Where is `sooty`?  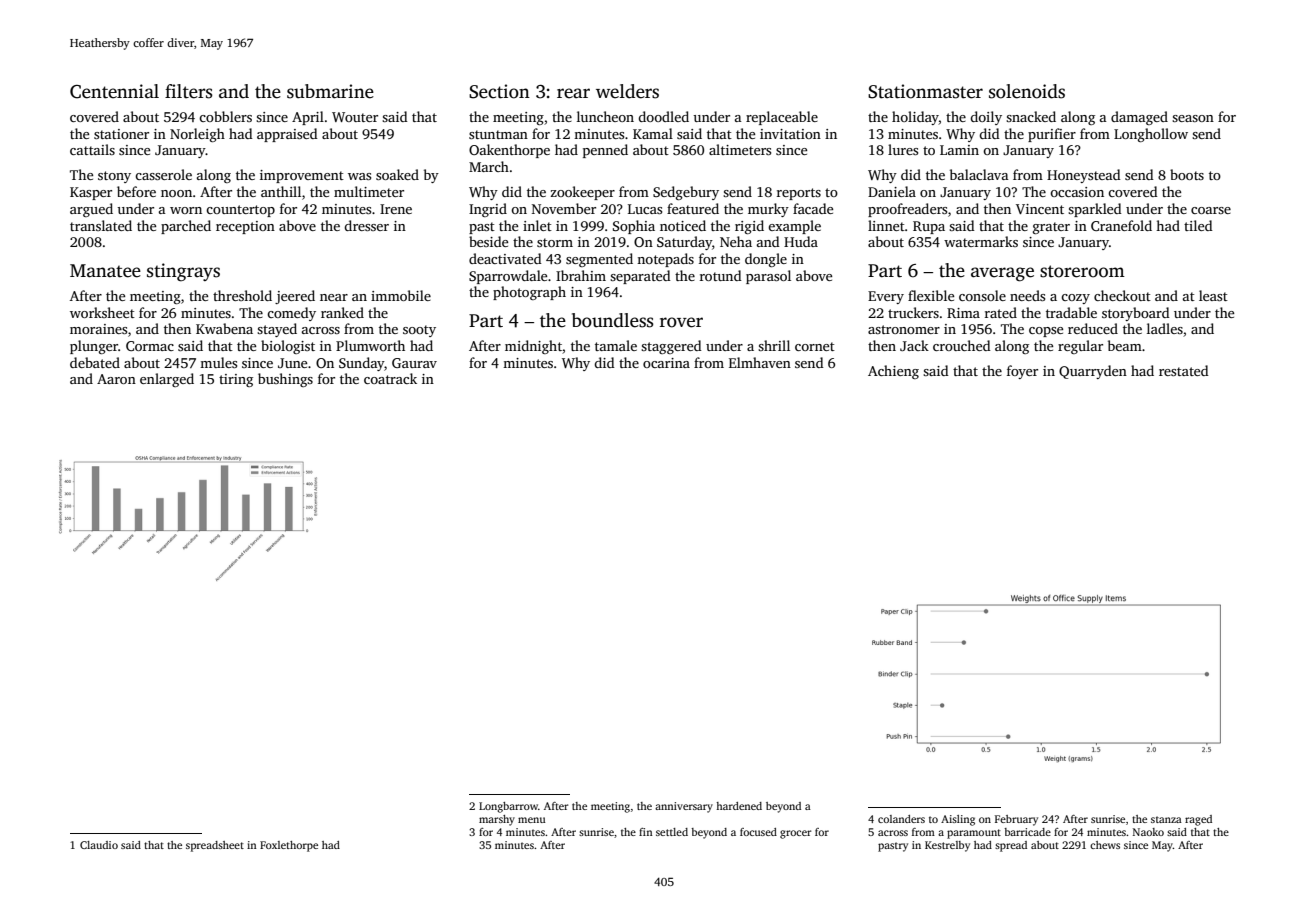 sooty is located at coordinates (419, 331).
